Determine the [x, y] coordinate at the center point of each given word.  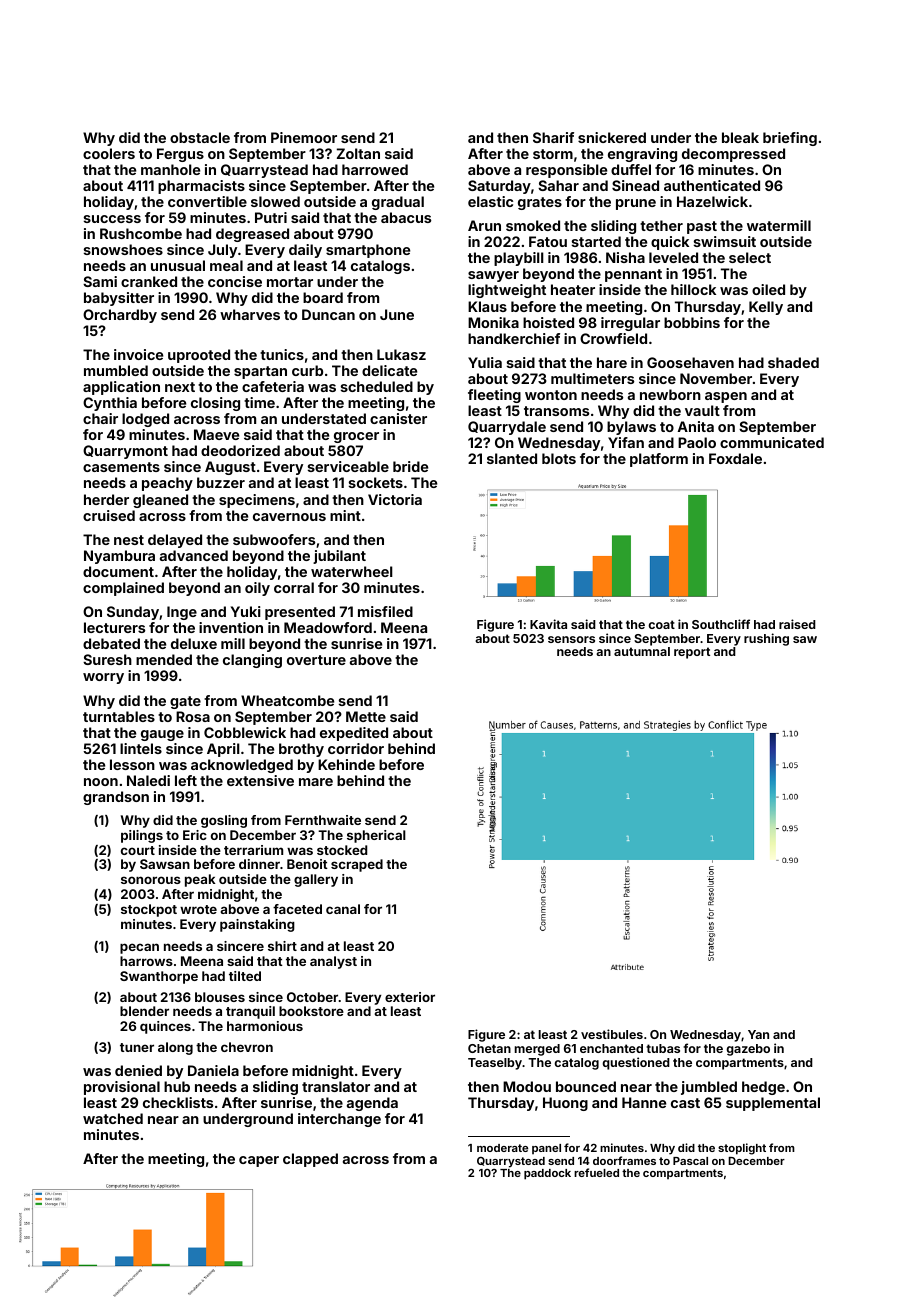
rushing [766, 639]
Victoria [395, 499]
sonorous [151, 880]
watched [113, 1118]
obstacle [200, 137]
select [750, 257]
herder [106, 499]
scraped [357, 865]
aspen [726, 397]
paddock [547, 1174]
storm [553, 154]
